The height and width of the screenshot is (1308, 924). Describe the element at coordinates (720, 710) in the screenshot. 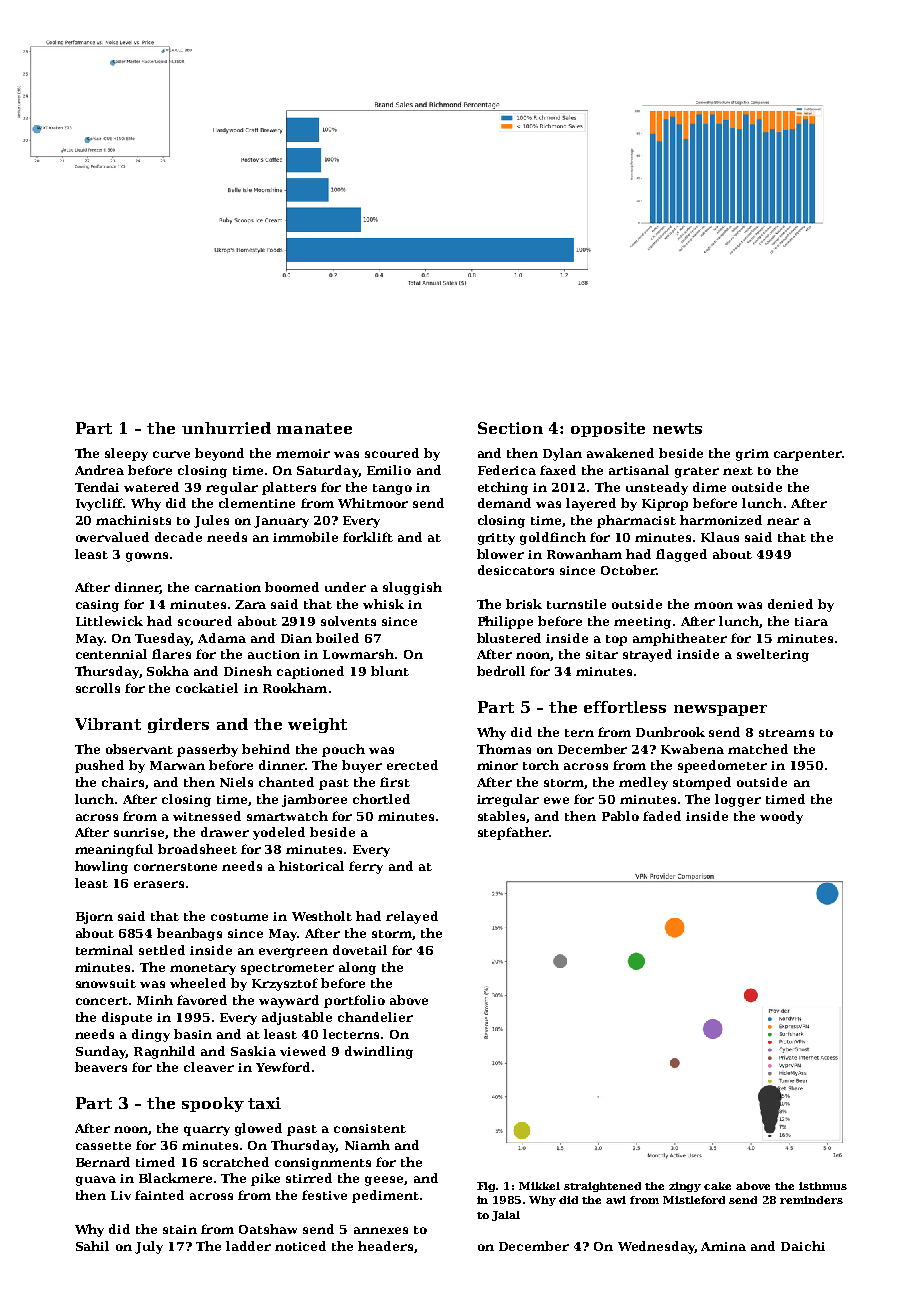

I see `newspaper` at that location.
